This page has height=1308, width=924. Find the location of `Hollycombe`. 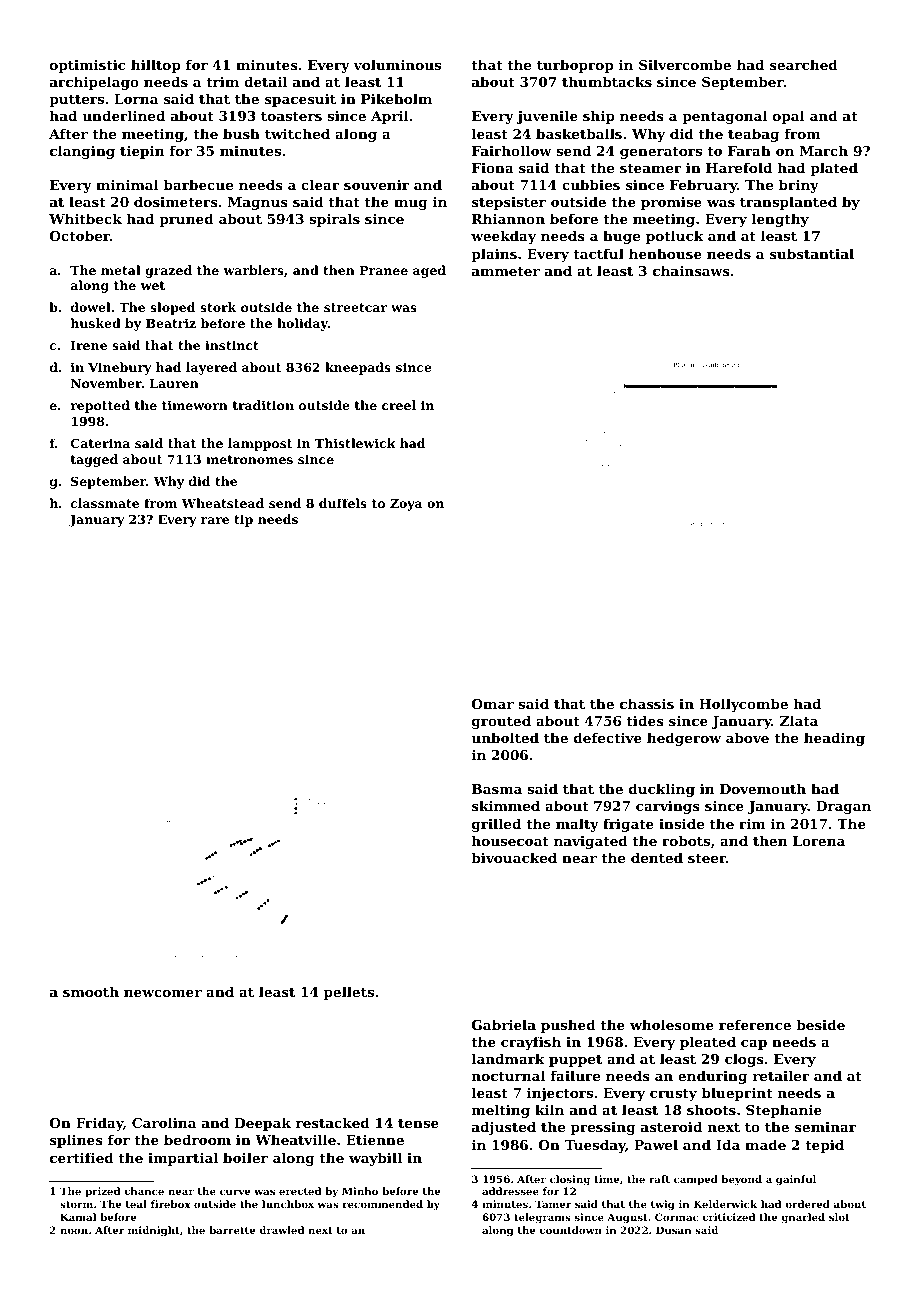

Hollycombe is located at coordinates (743, 705).
